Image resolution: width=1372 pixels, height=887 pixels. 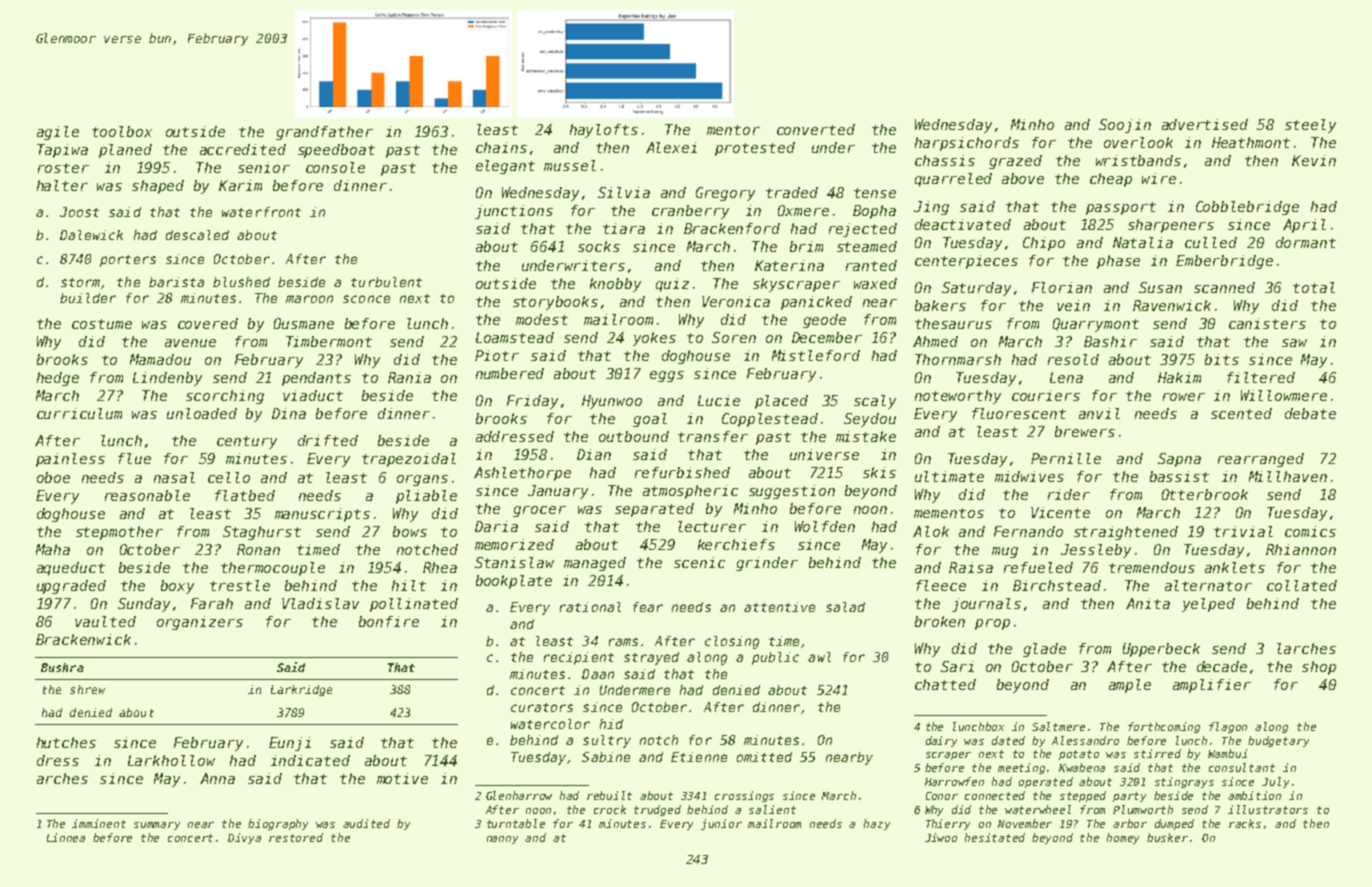 What do you see at coordinates (1319, 668) in the screenshot?
I see `shop` at bounding box center [1319, 668].
